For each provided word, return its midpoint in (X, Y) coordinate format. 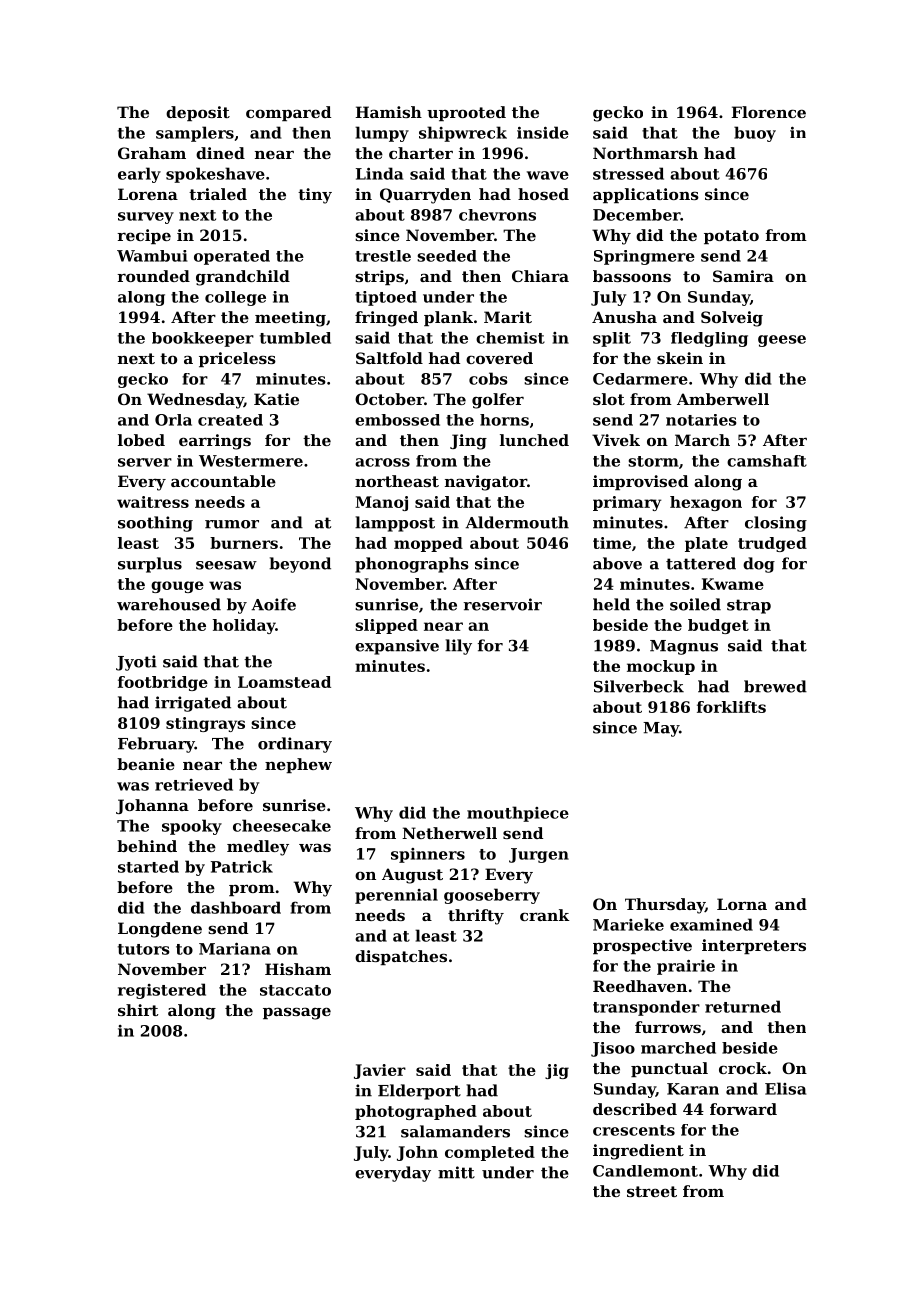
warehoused (169, 604)
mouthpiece (518, 814)
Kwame (733, 584)
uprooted (466, 113)
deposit (198, 113)
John (417, 1153)
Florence (769, 112)
